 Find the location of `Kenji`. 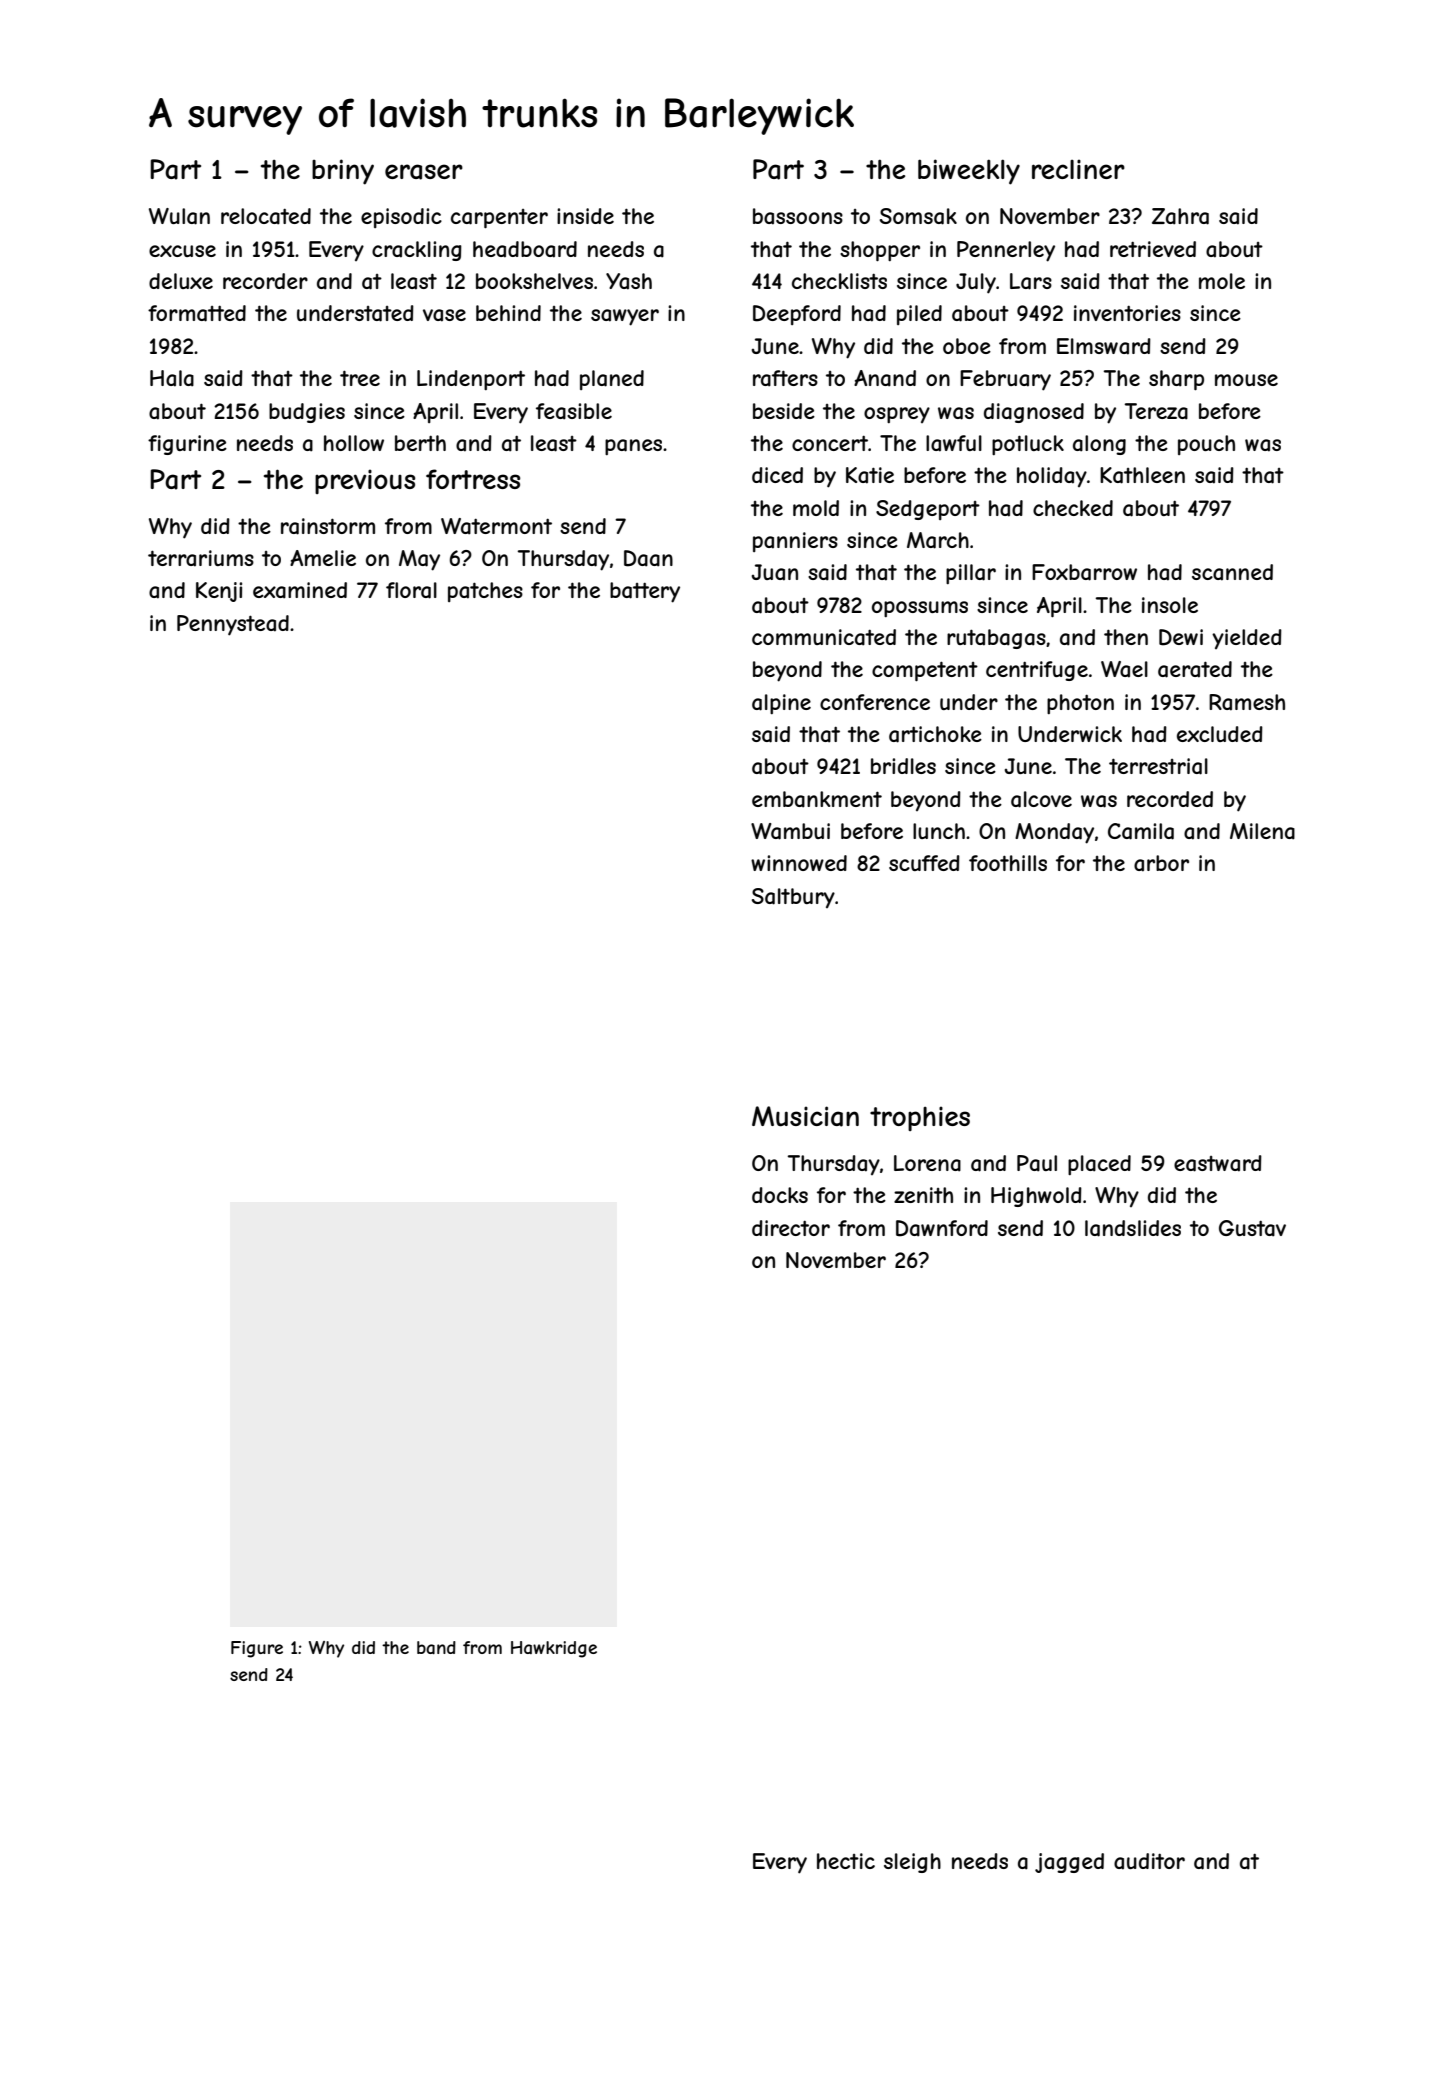

Kenji is located at coordinates (219, 592).
